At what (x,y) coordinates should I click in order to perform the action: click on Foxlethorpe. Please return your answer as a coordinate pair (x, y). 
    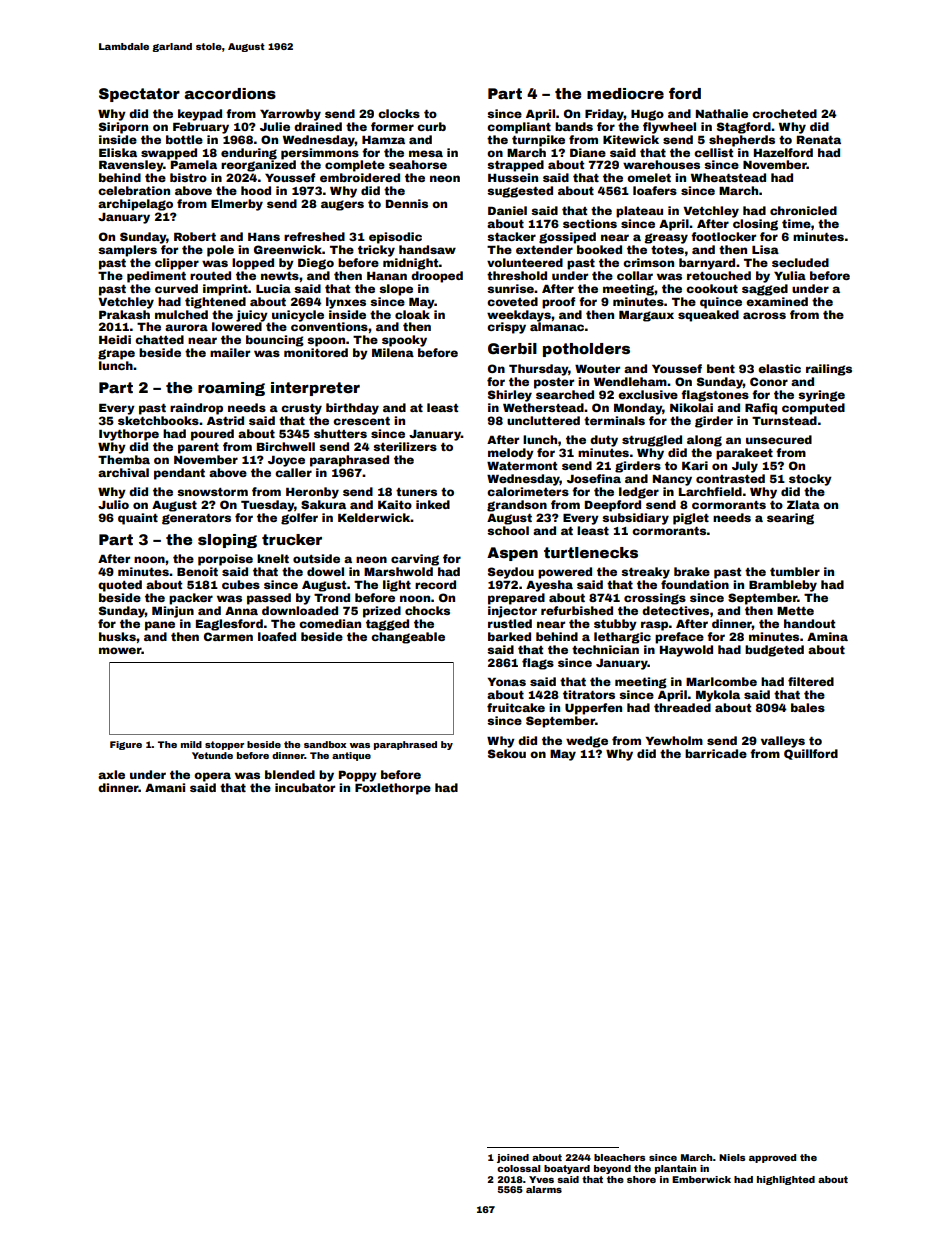
    Looking at the image, I should click on (393, 789).
